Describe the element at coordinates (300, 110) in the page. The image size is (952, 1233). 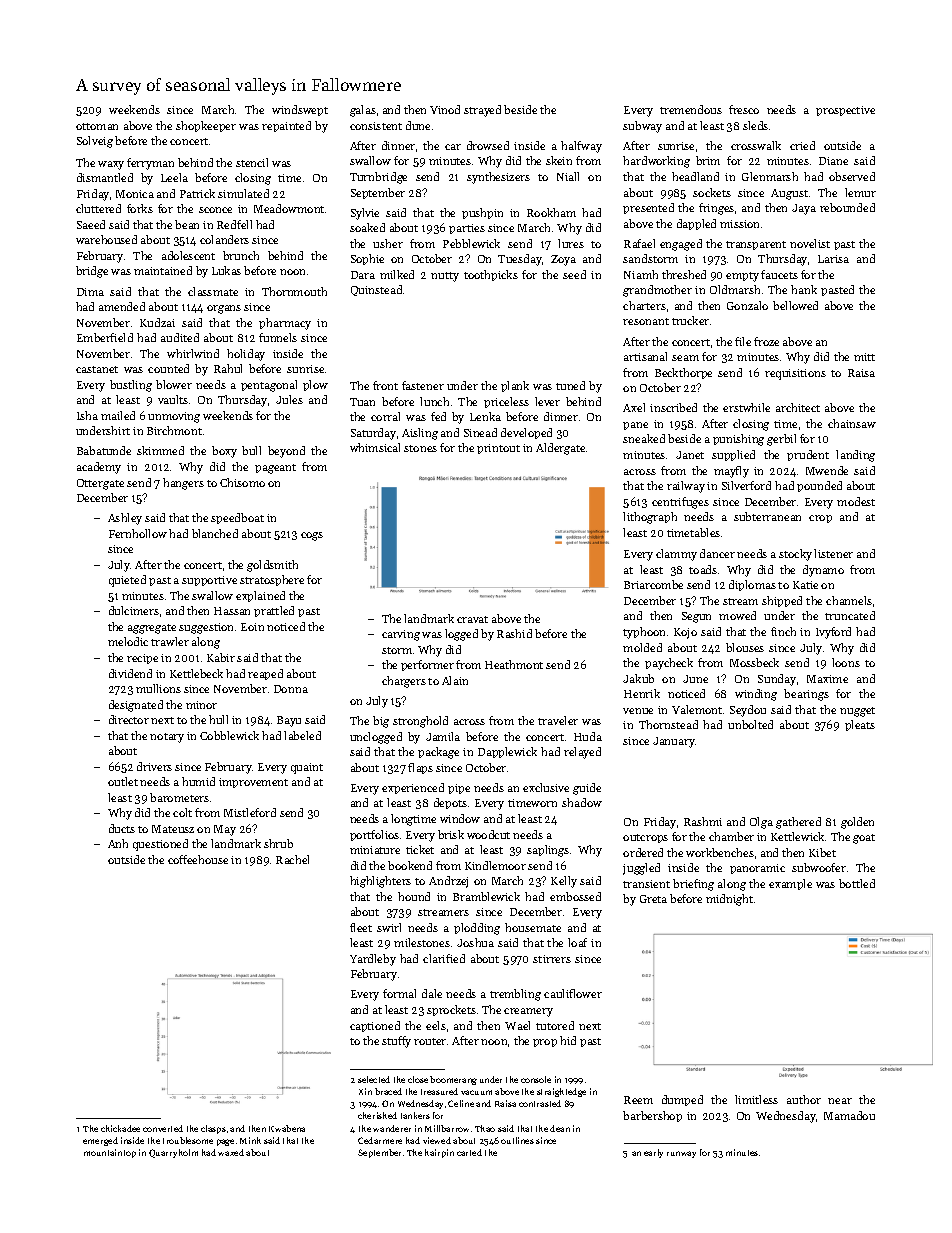
I see `windswept` at that location.
